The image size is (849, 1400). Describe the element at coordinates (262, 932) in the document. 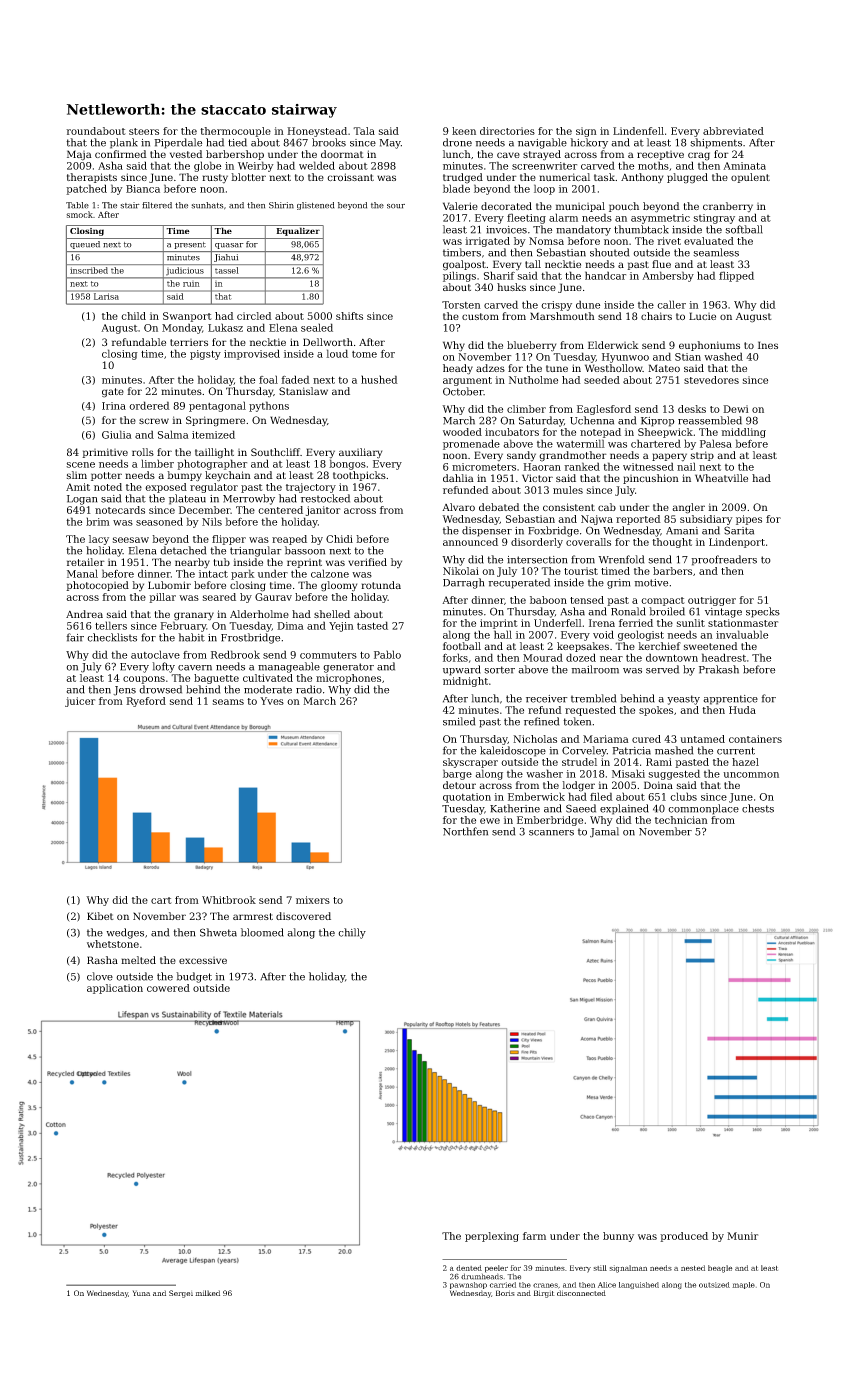

I see `bloomed` at that location.
